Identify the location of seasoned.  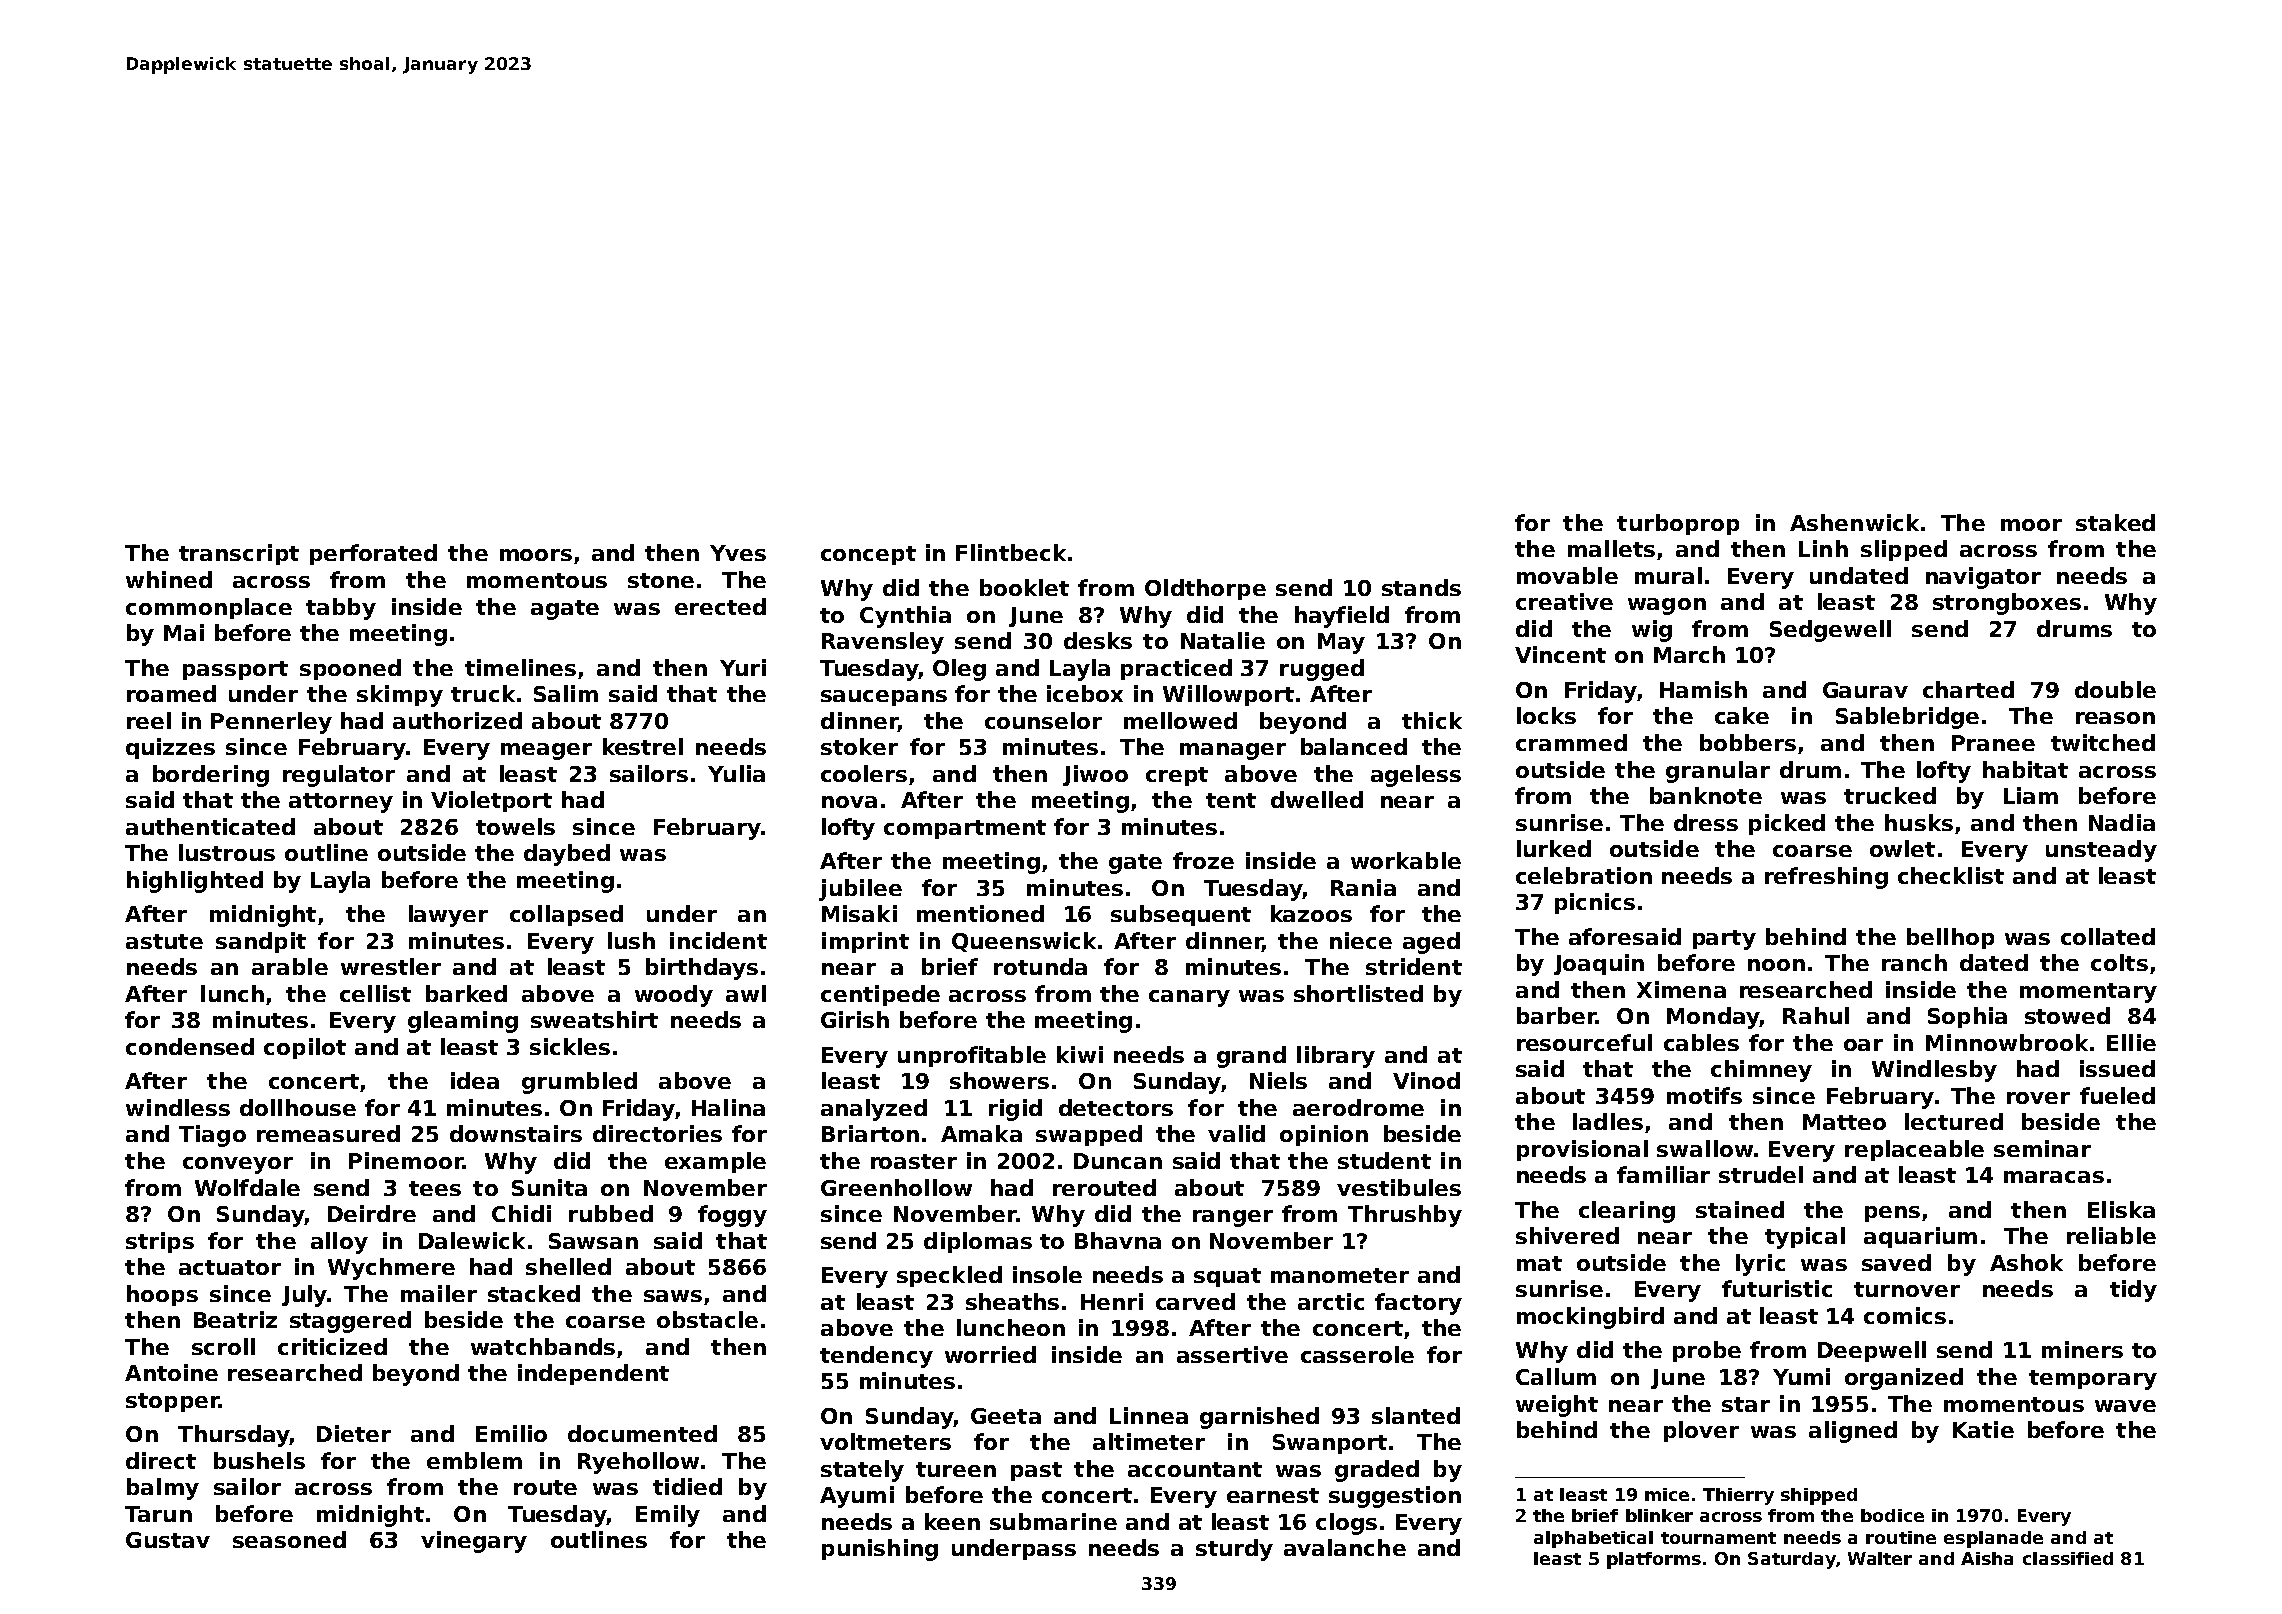
(289, 1539).
